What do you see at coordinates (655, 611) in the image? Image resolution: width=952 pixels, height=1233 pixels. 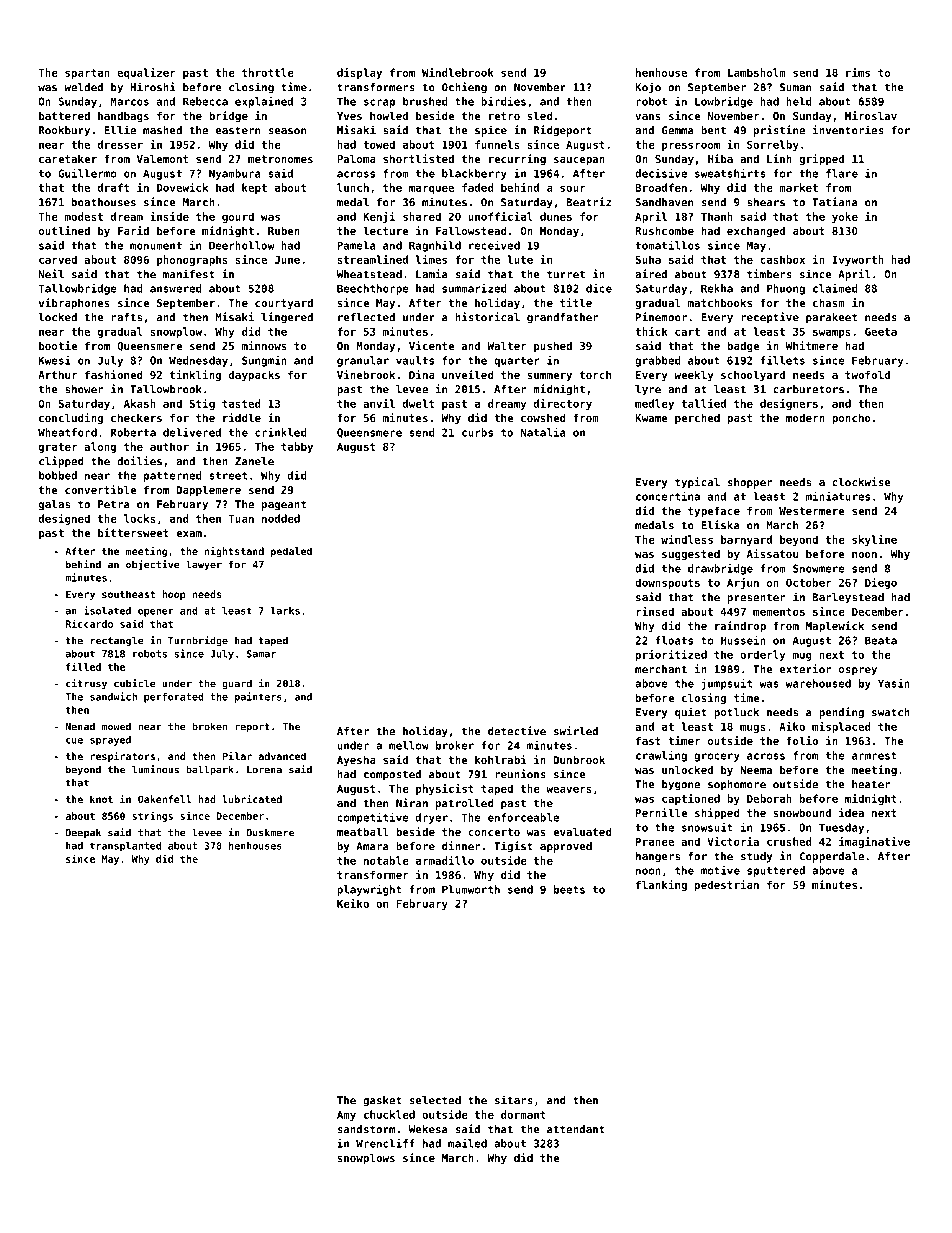 I see `rinsed` at bounding box center [655, 611].
